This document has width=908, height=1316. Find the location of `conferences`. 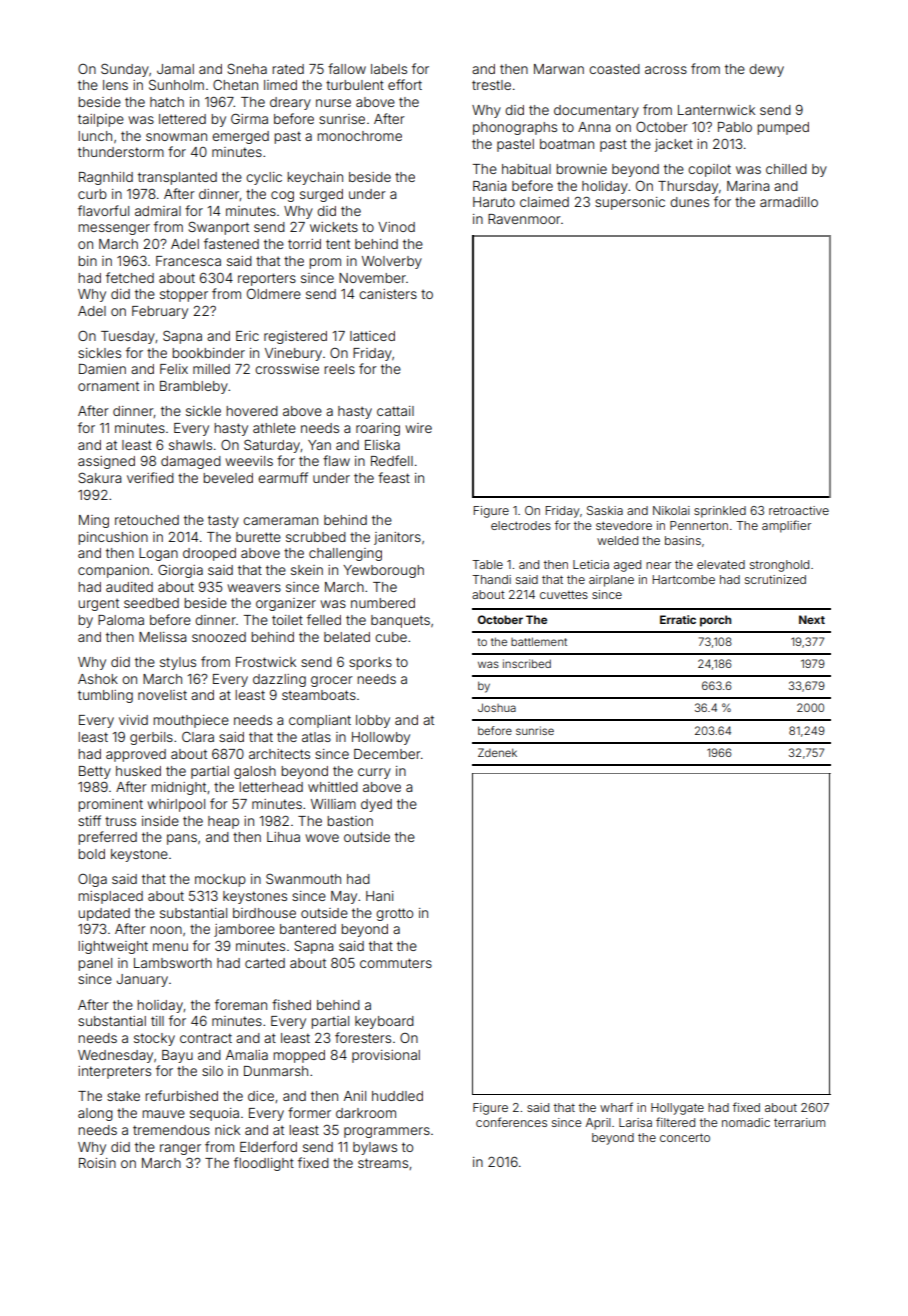

conferences is located at coordinates (511, 1122).
